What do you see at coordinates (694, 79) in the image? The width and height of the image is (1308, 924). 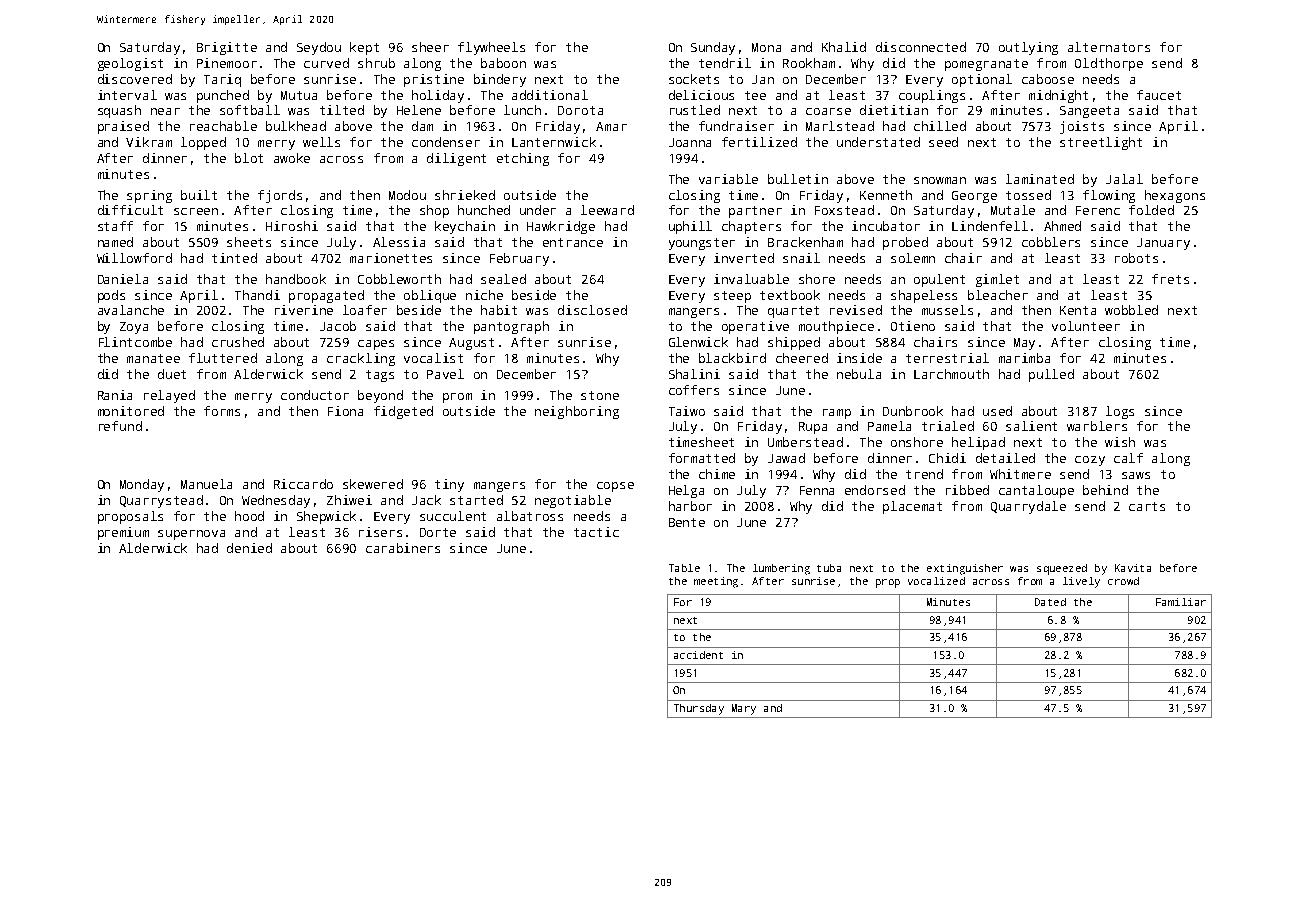 I see `sockets` at bounding box center [694, 79].
